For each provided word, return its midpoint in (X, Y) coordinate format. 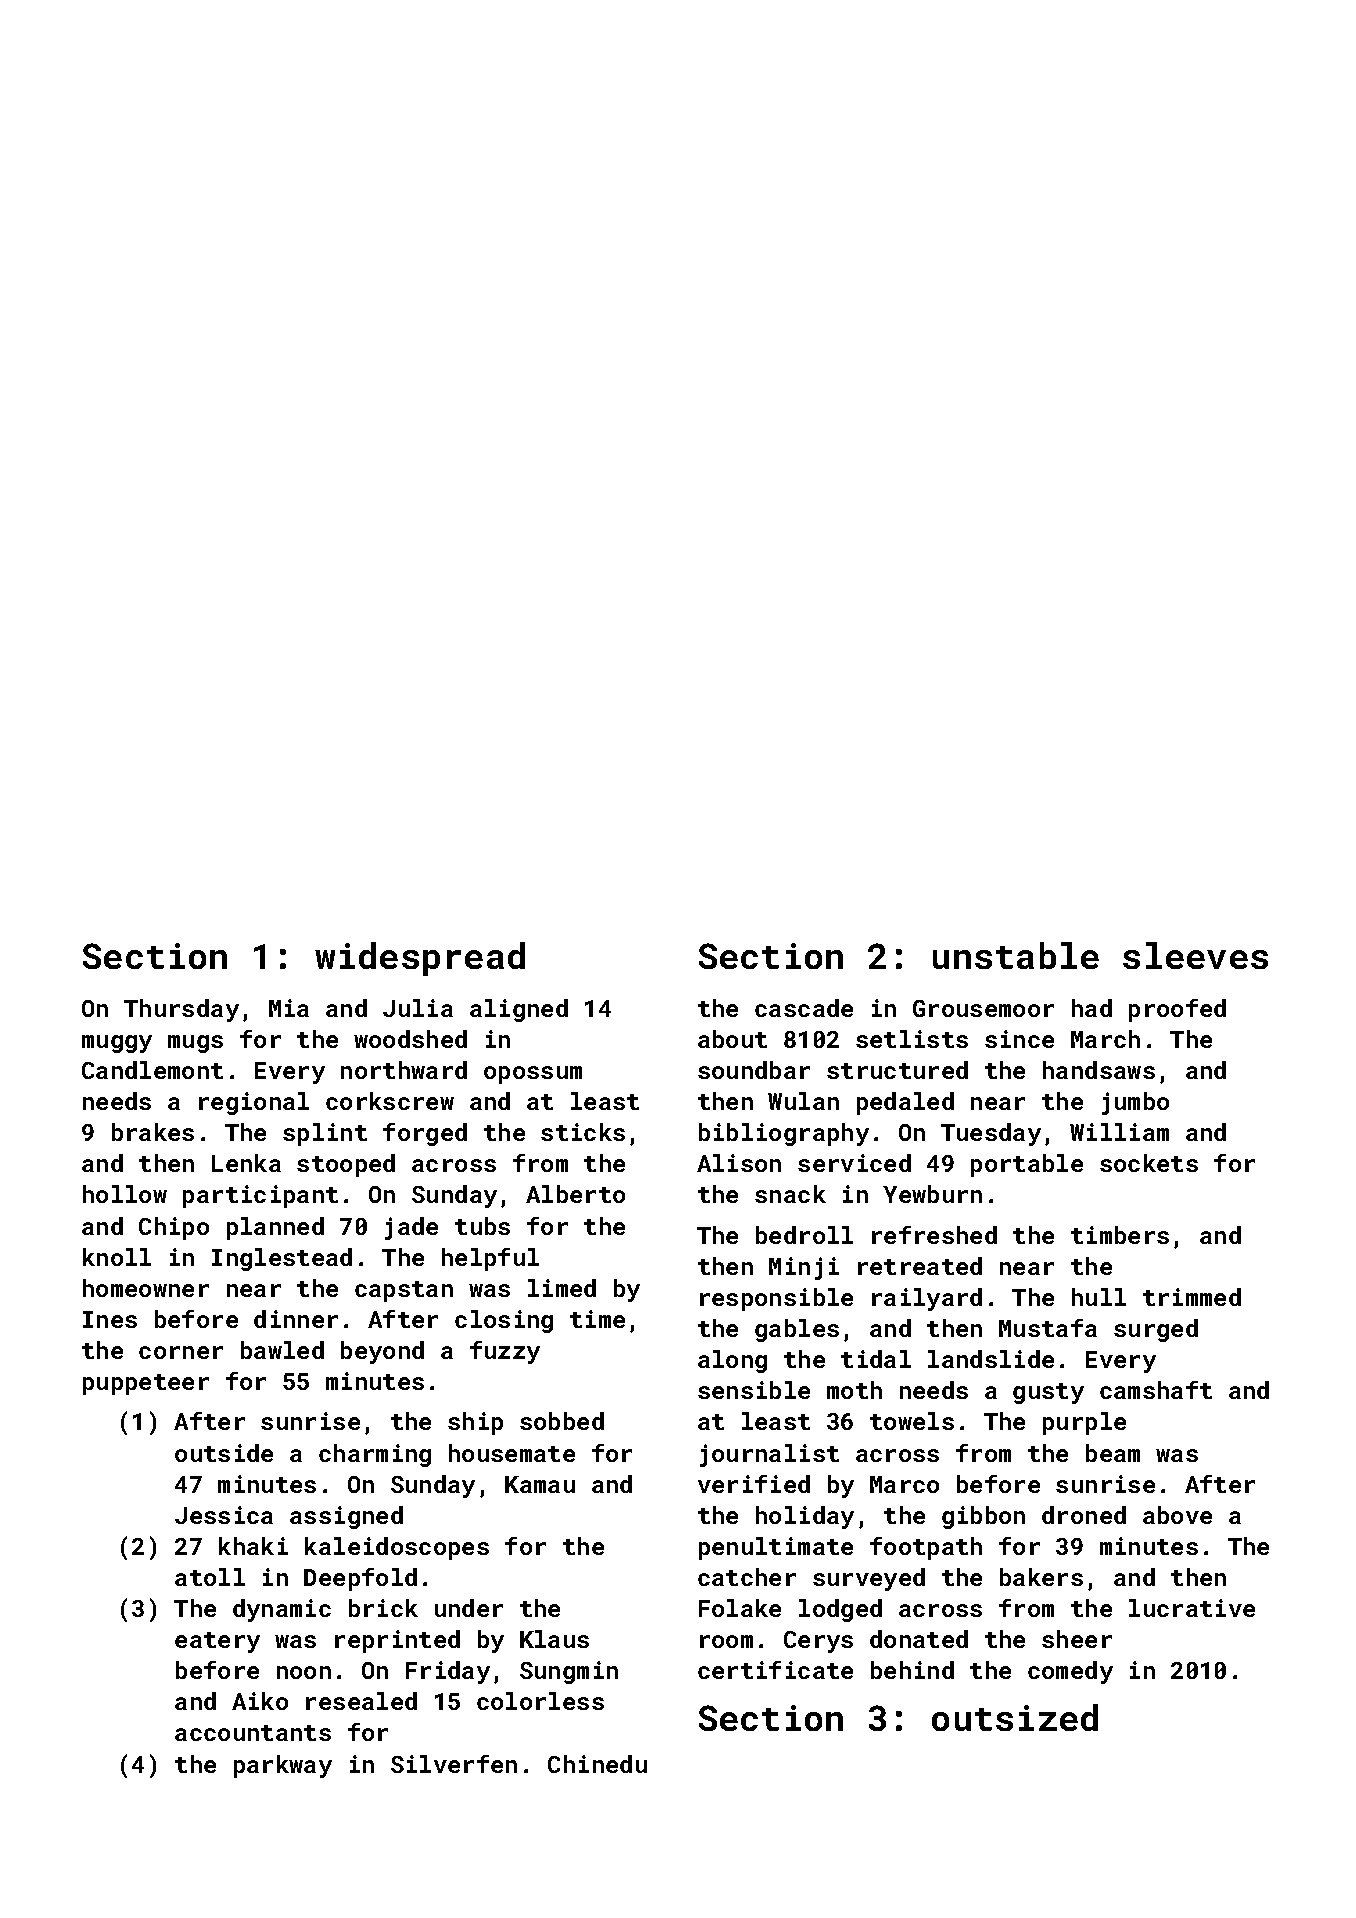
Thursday (181, 1010)
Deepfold (360, 1579)
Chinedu (597, 1764)
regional (254, 1103)
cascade (804, 1008)
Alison (739, 1163)
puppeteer (146, 1384)
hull (1099, 1297)
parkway (283, 1766)
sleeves (1195, 955)
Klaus (554, 1639)
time (597, 1319)
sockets (1149, 1163)
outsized (1015, 1717)
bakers (1041, 1577)
